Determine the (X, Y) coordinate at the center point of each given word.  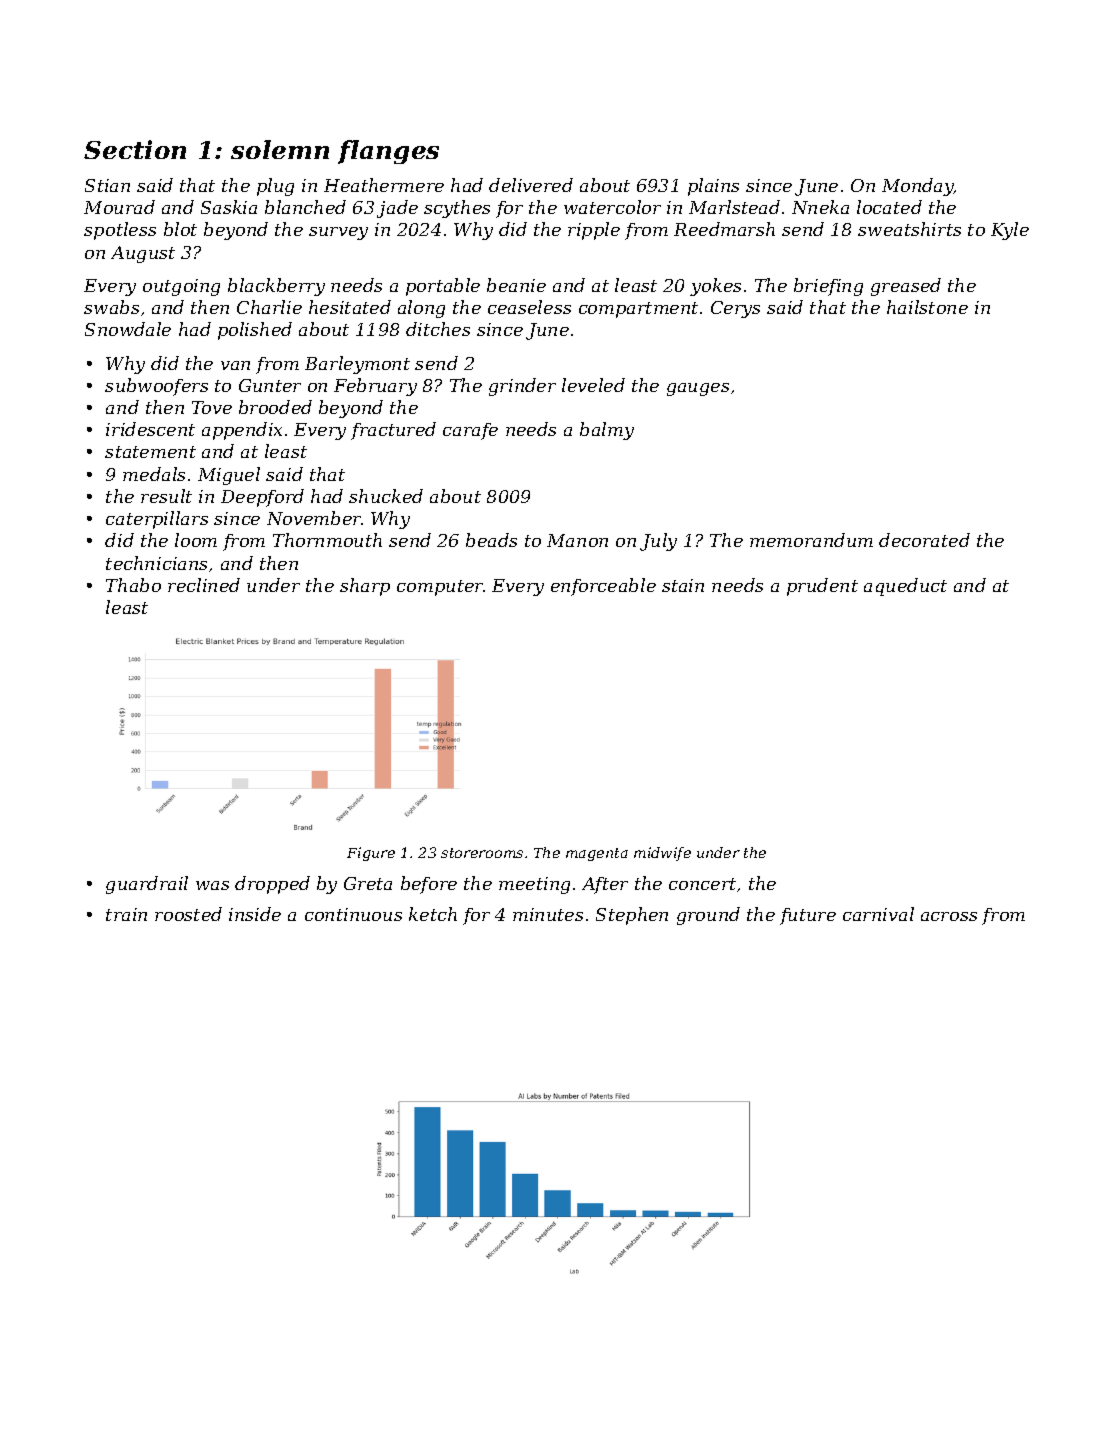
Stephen (632, 916)
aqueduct (905, 587)
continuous (353, 914)
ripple (594, 231)
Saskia (229, 207)
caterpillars (157, 520)
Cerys (735, 309)
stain (683, 585)
